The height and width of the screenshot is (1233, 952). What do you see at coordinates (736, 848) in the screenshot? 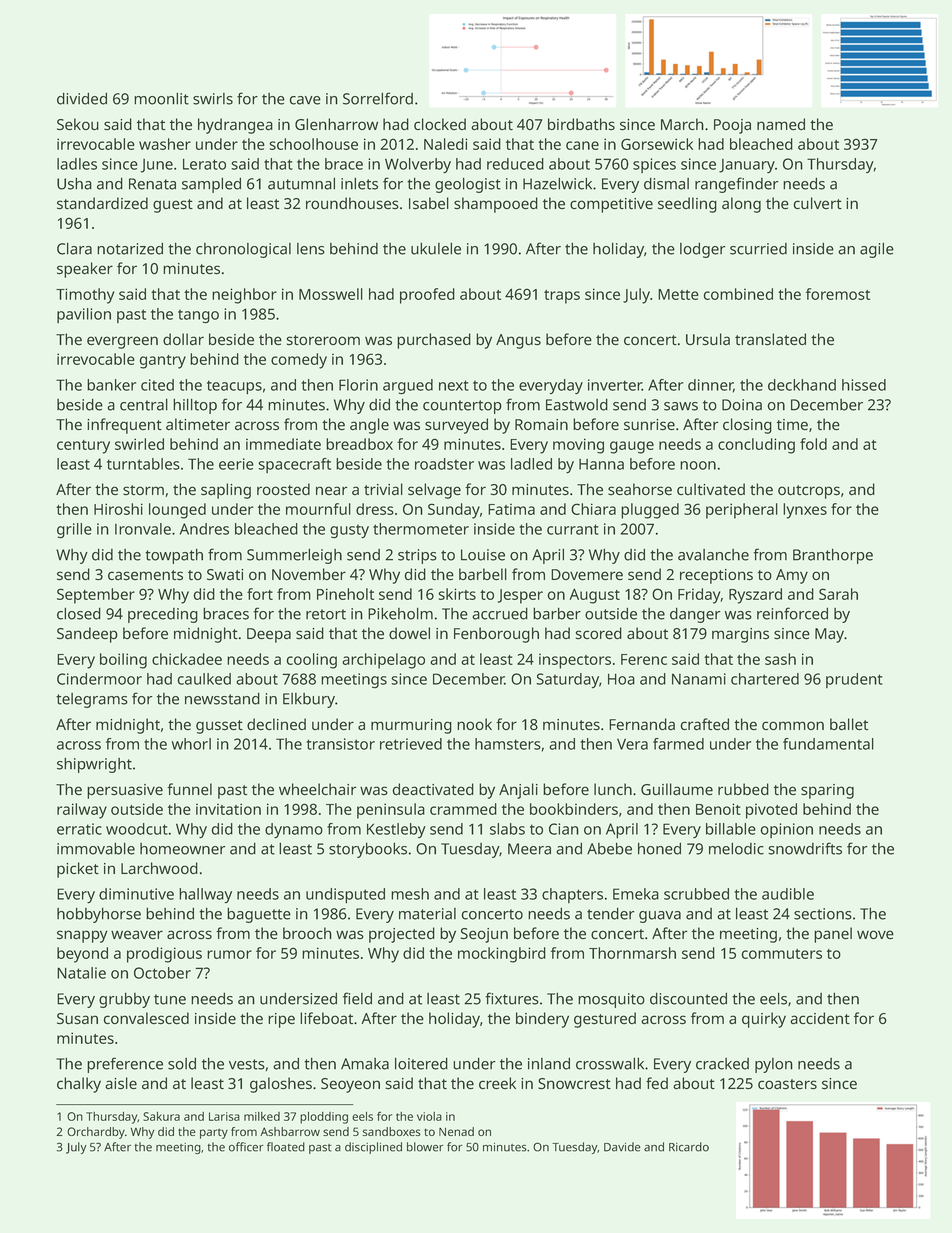
I see `melodic` at bounding box center [736, 848].
